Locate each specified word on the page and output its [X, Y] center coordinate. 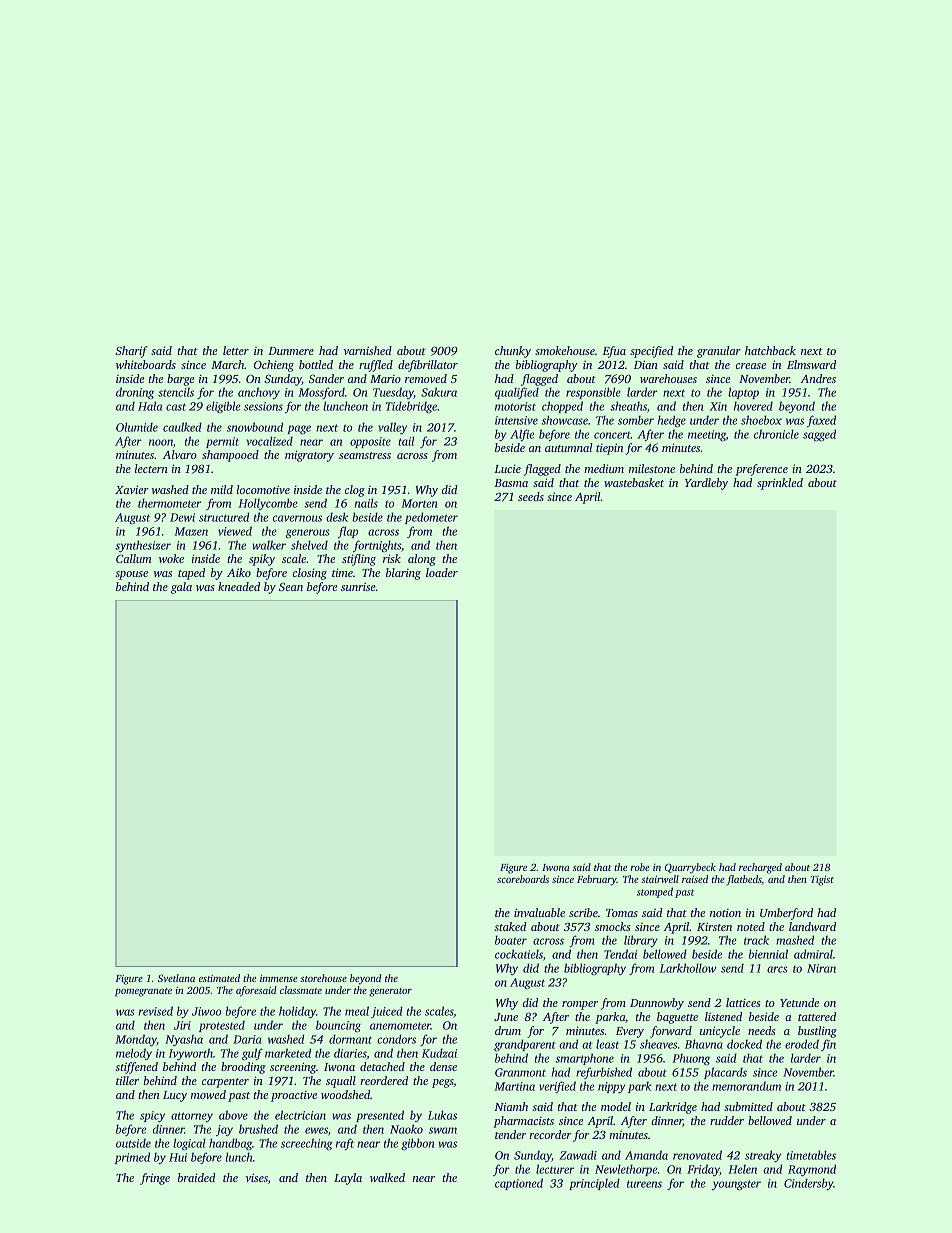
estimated [219, 978]
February [597, 880]
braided [197, 1177]
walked [387, 1177]
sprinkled [780, 484]
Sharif [131, 352]
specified [651, 352]
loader [442, 572]
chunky [513, 352]
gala [181, 588]
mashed [795, 940]
